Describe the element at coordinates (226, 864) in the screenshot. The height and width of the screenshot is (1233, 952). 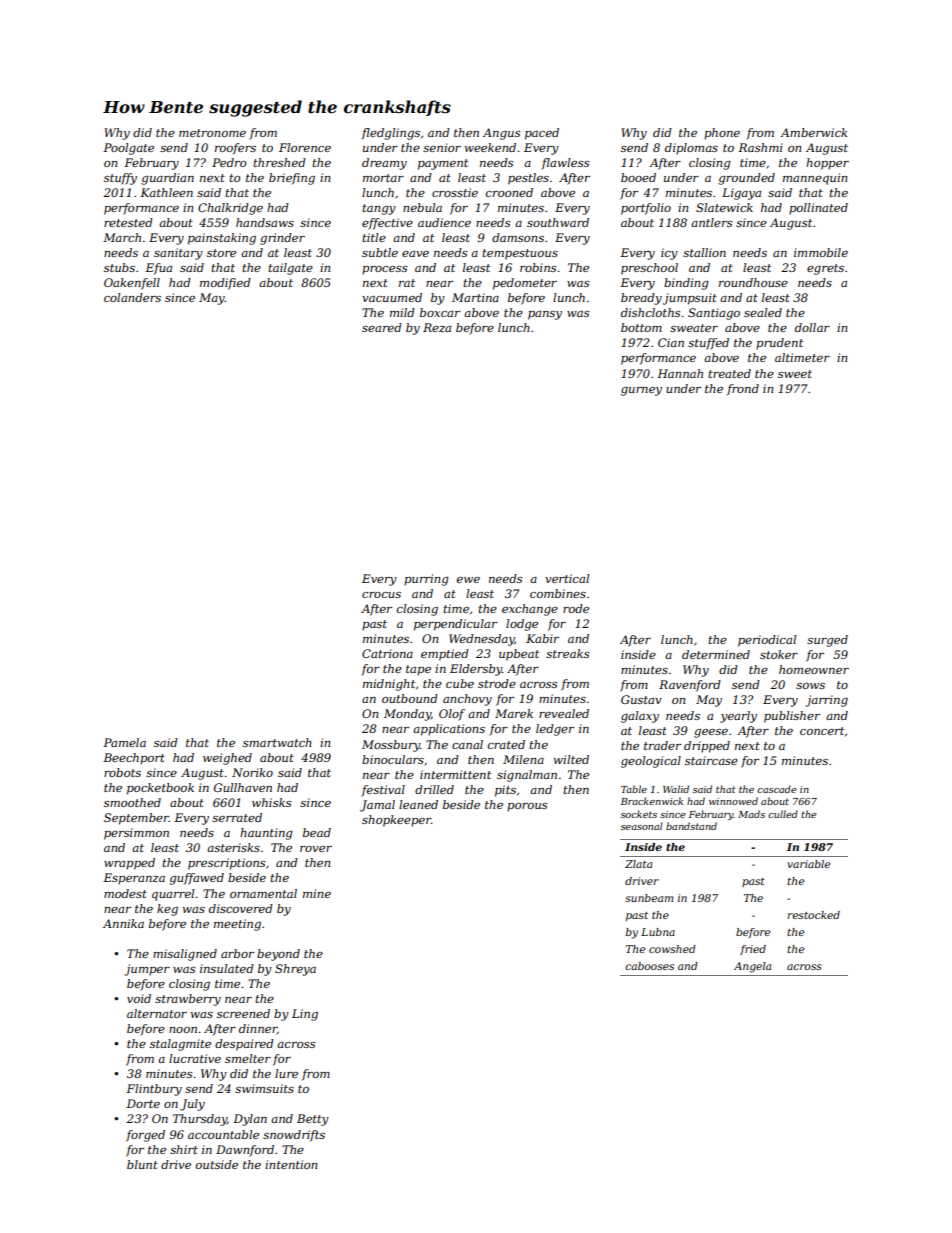
I see `prescriptions` at that location.
